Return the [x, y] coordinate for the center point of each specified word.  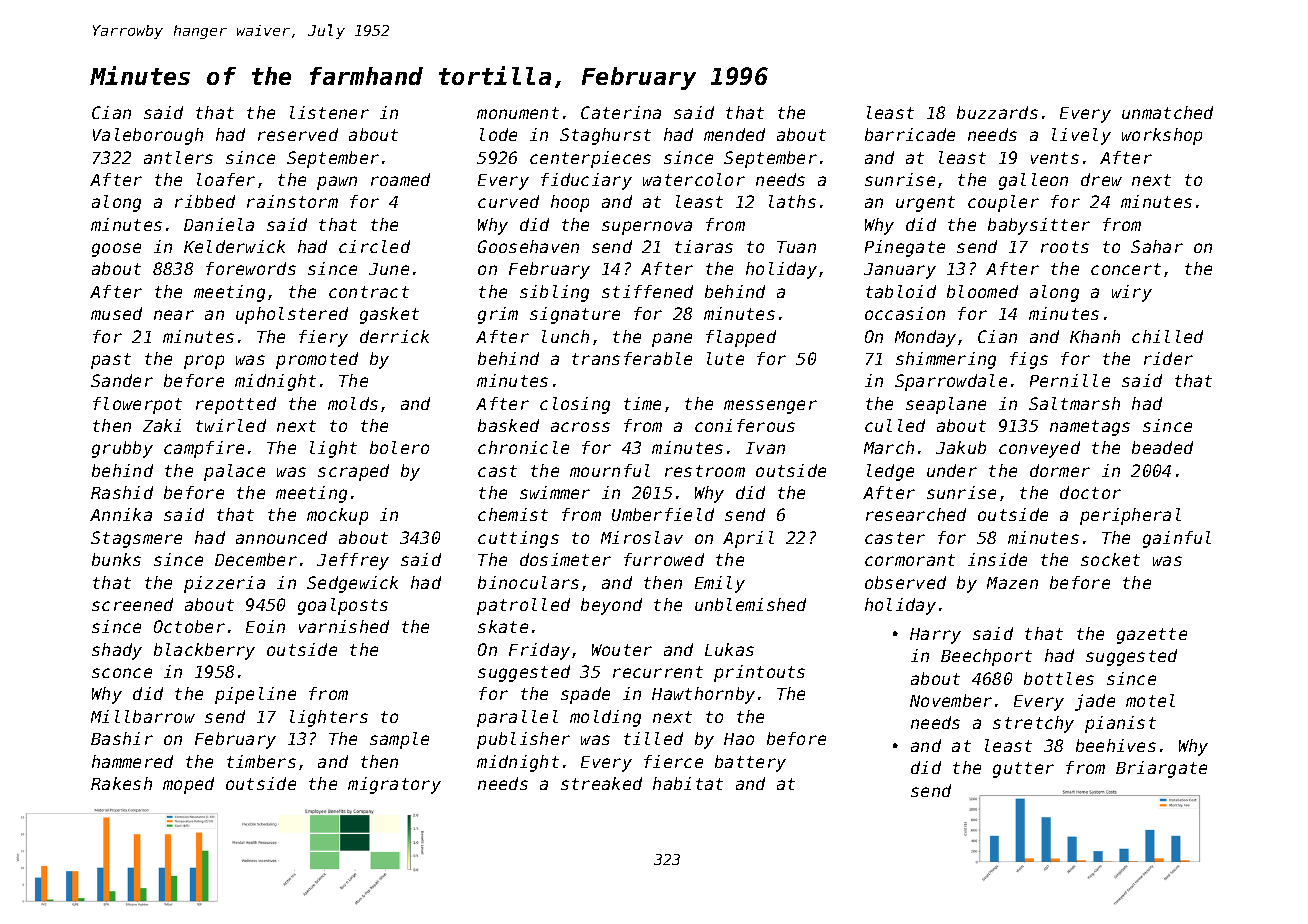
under [952, 470]
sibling [554, 293]
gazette [1152, 636]
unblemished [750, 604]
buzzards [997, 112]
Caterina [621, 112]
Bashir [122, 738]
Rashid [122, 492]
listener [329, 112]
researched [916, 514]
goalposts [343, 606]
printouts [759, 673]
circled [374, 246]
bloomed [982, 291]
